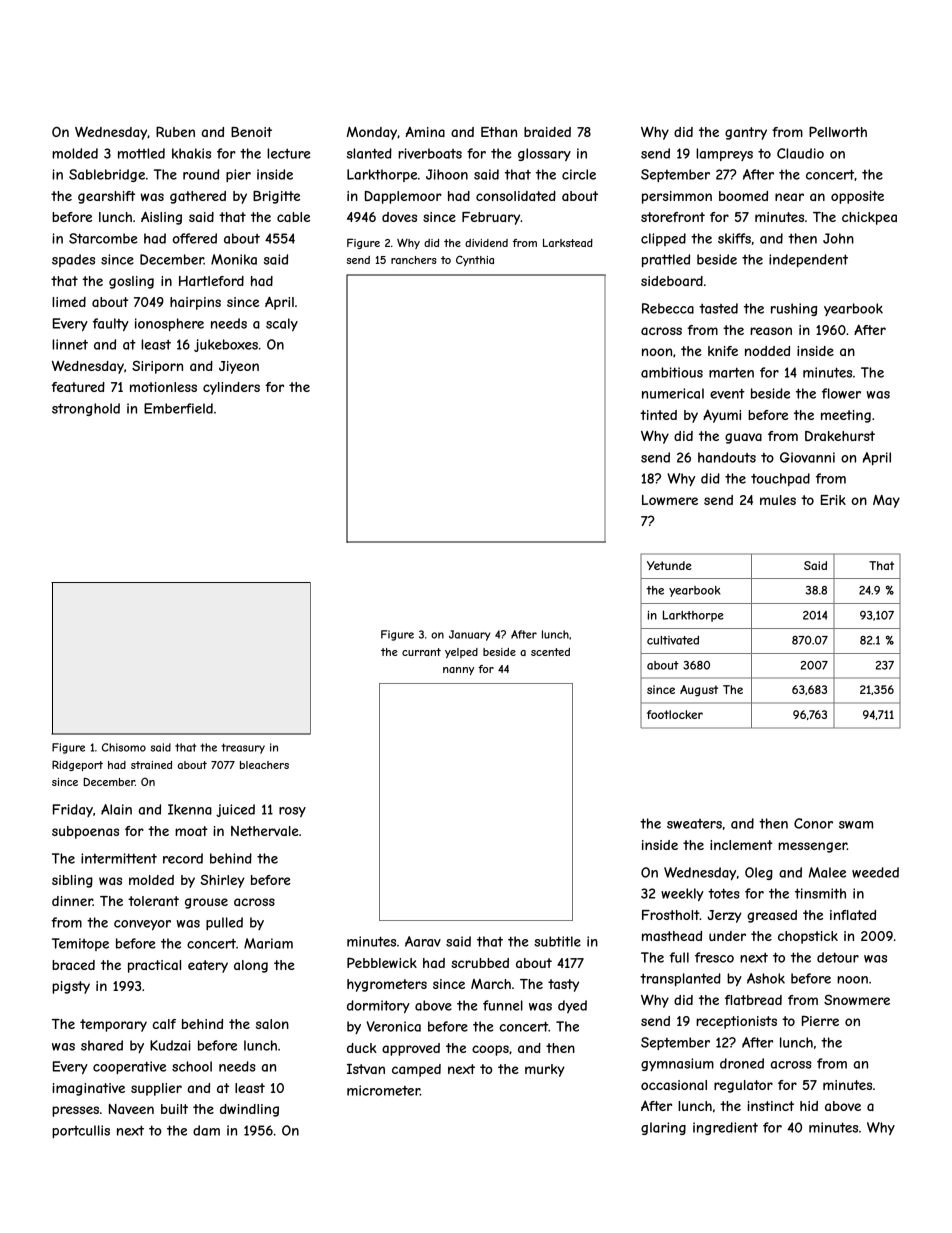  Describe the element at coordinates (421, 652) in the document. I see `currant` at that location.
